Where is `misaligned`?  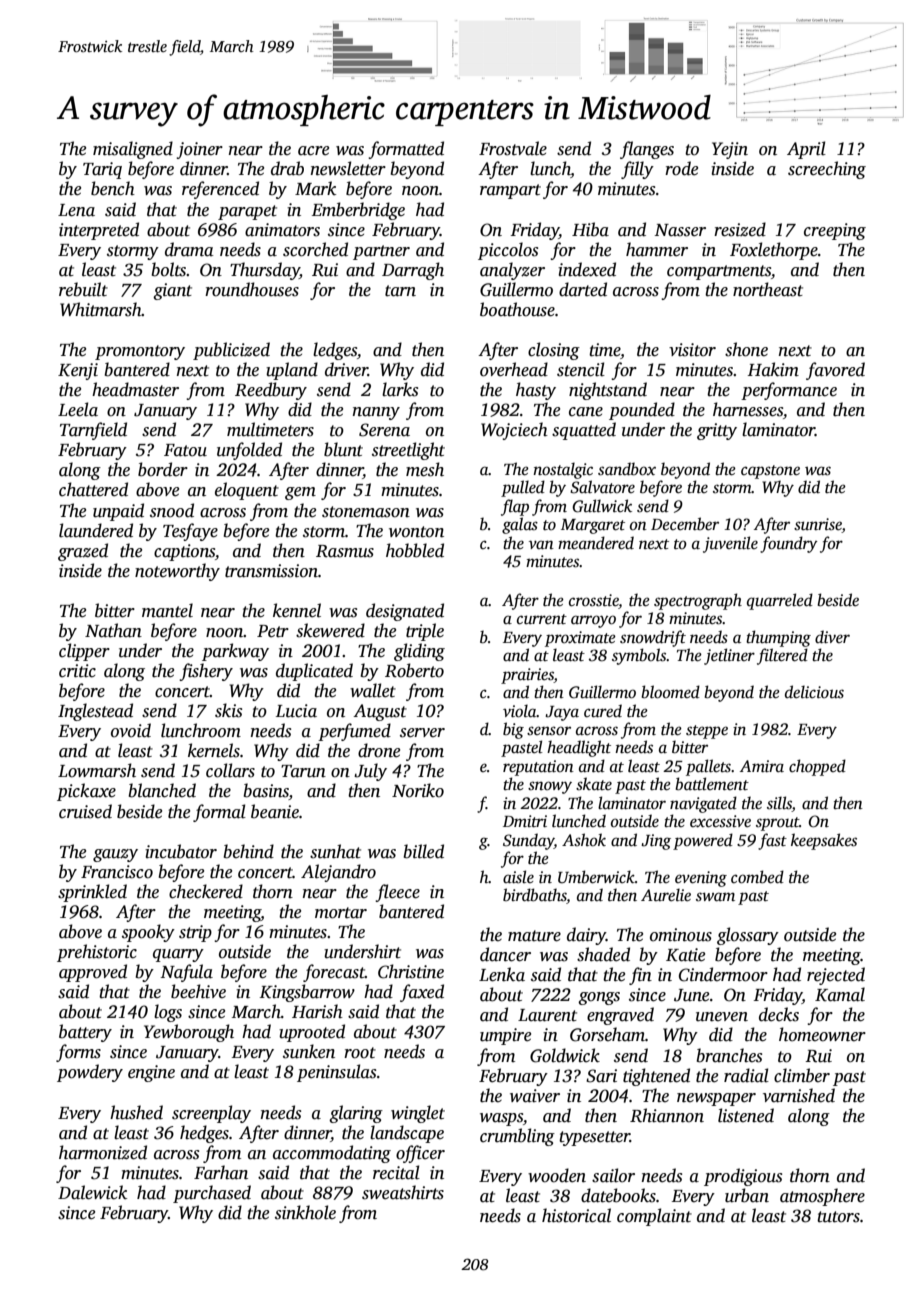 misaligned is located at coordinates (133, 150).
